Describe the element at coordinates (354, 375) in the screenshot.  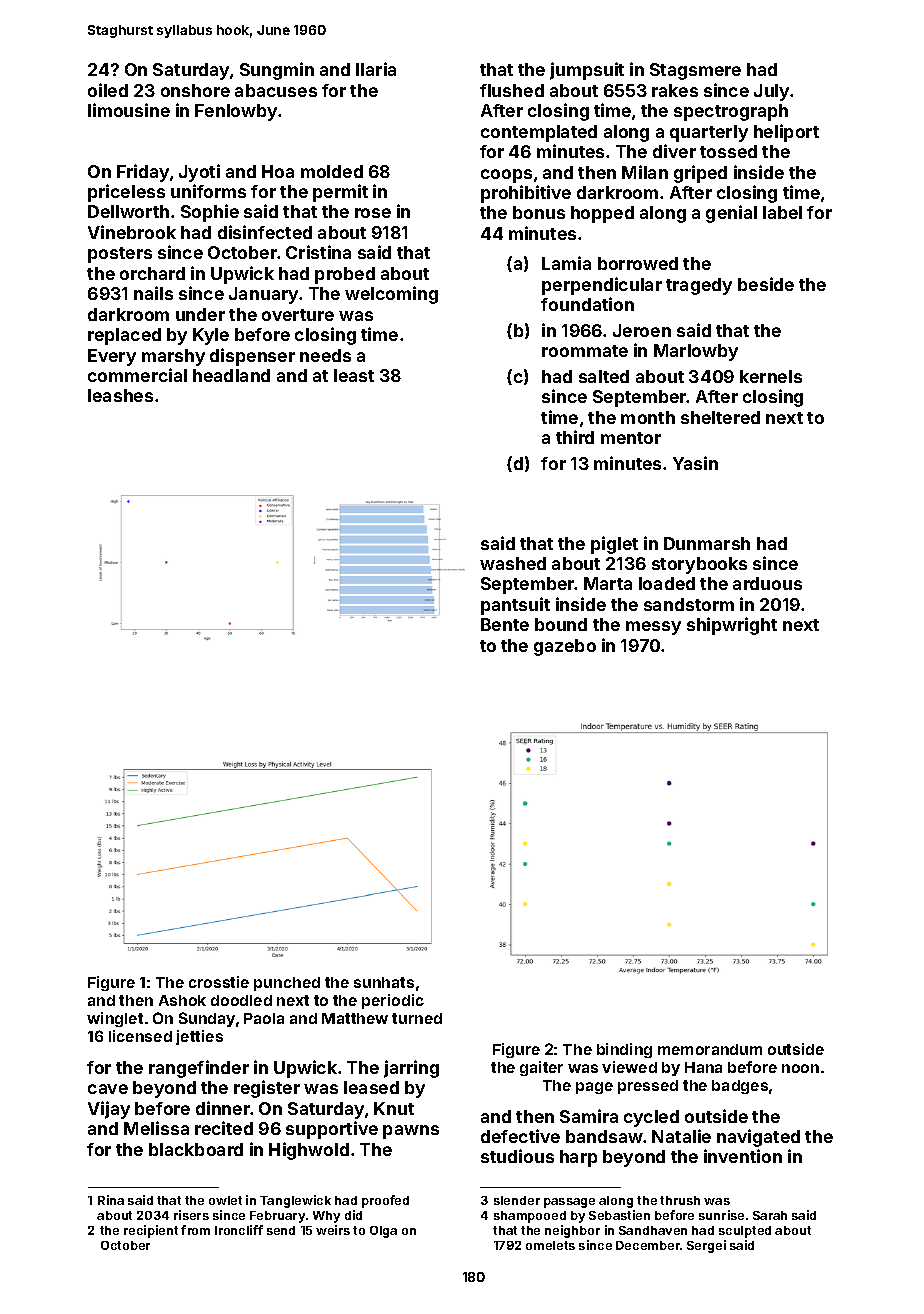
I see `least` at that location.
